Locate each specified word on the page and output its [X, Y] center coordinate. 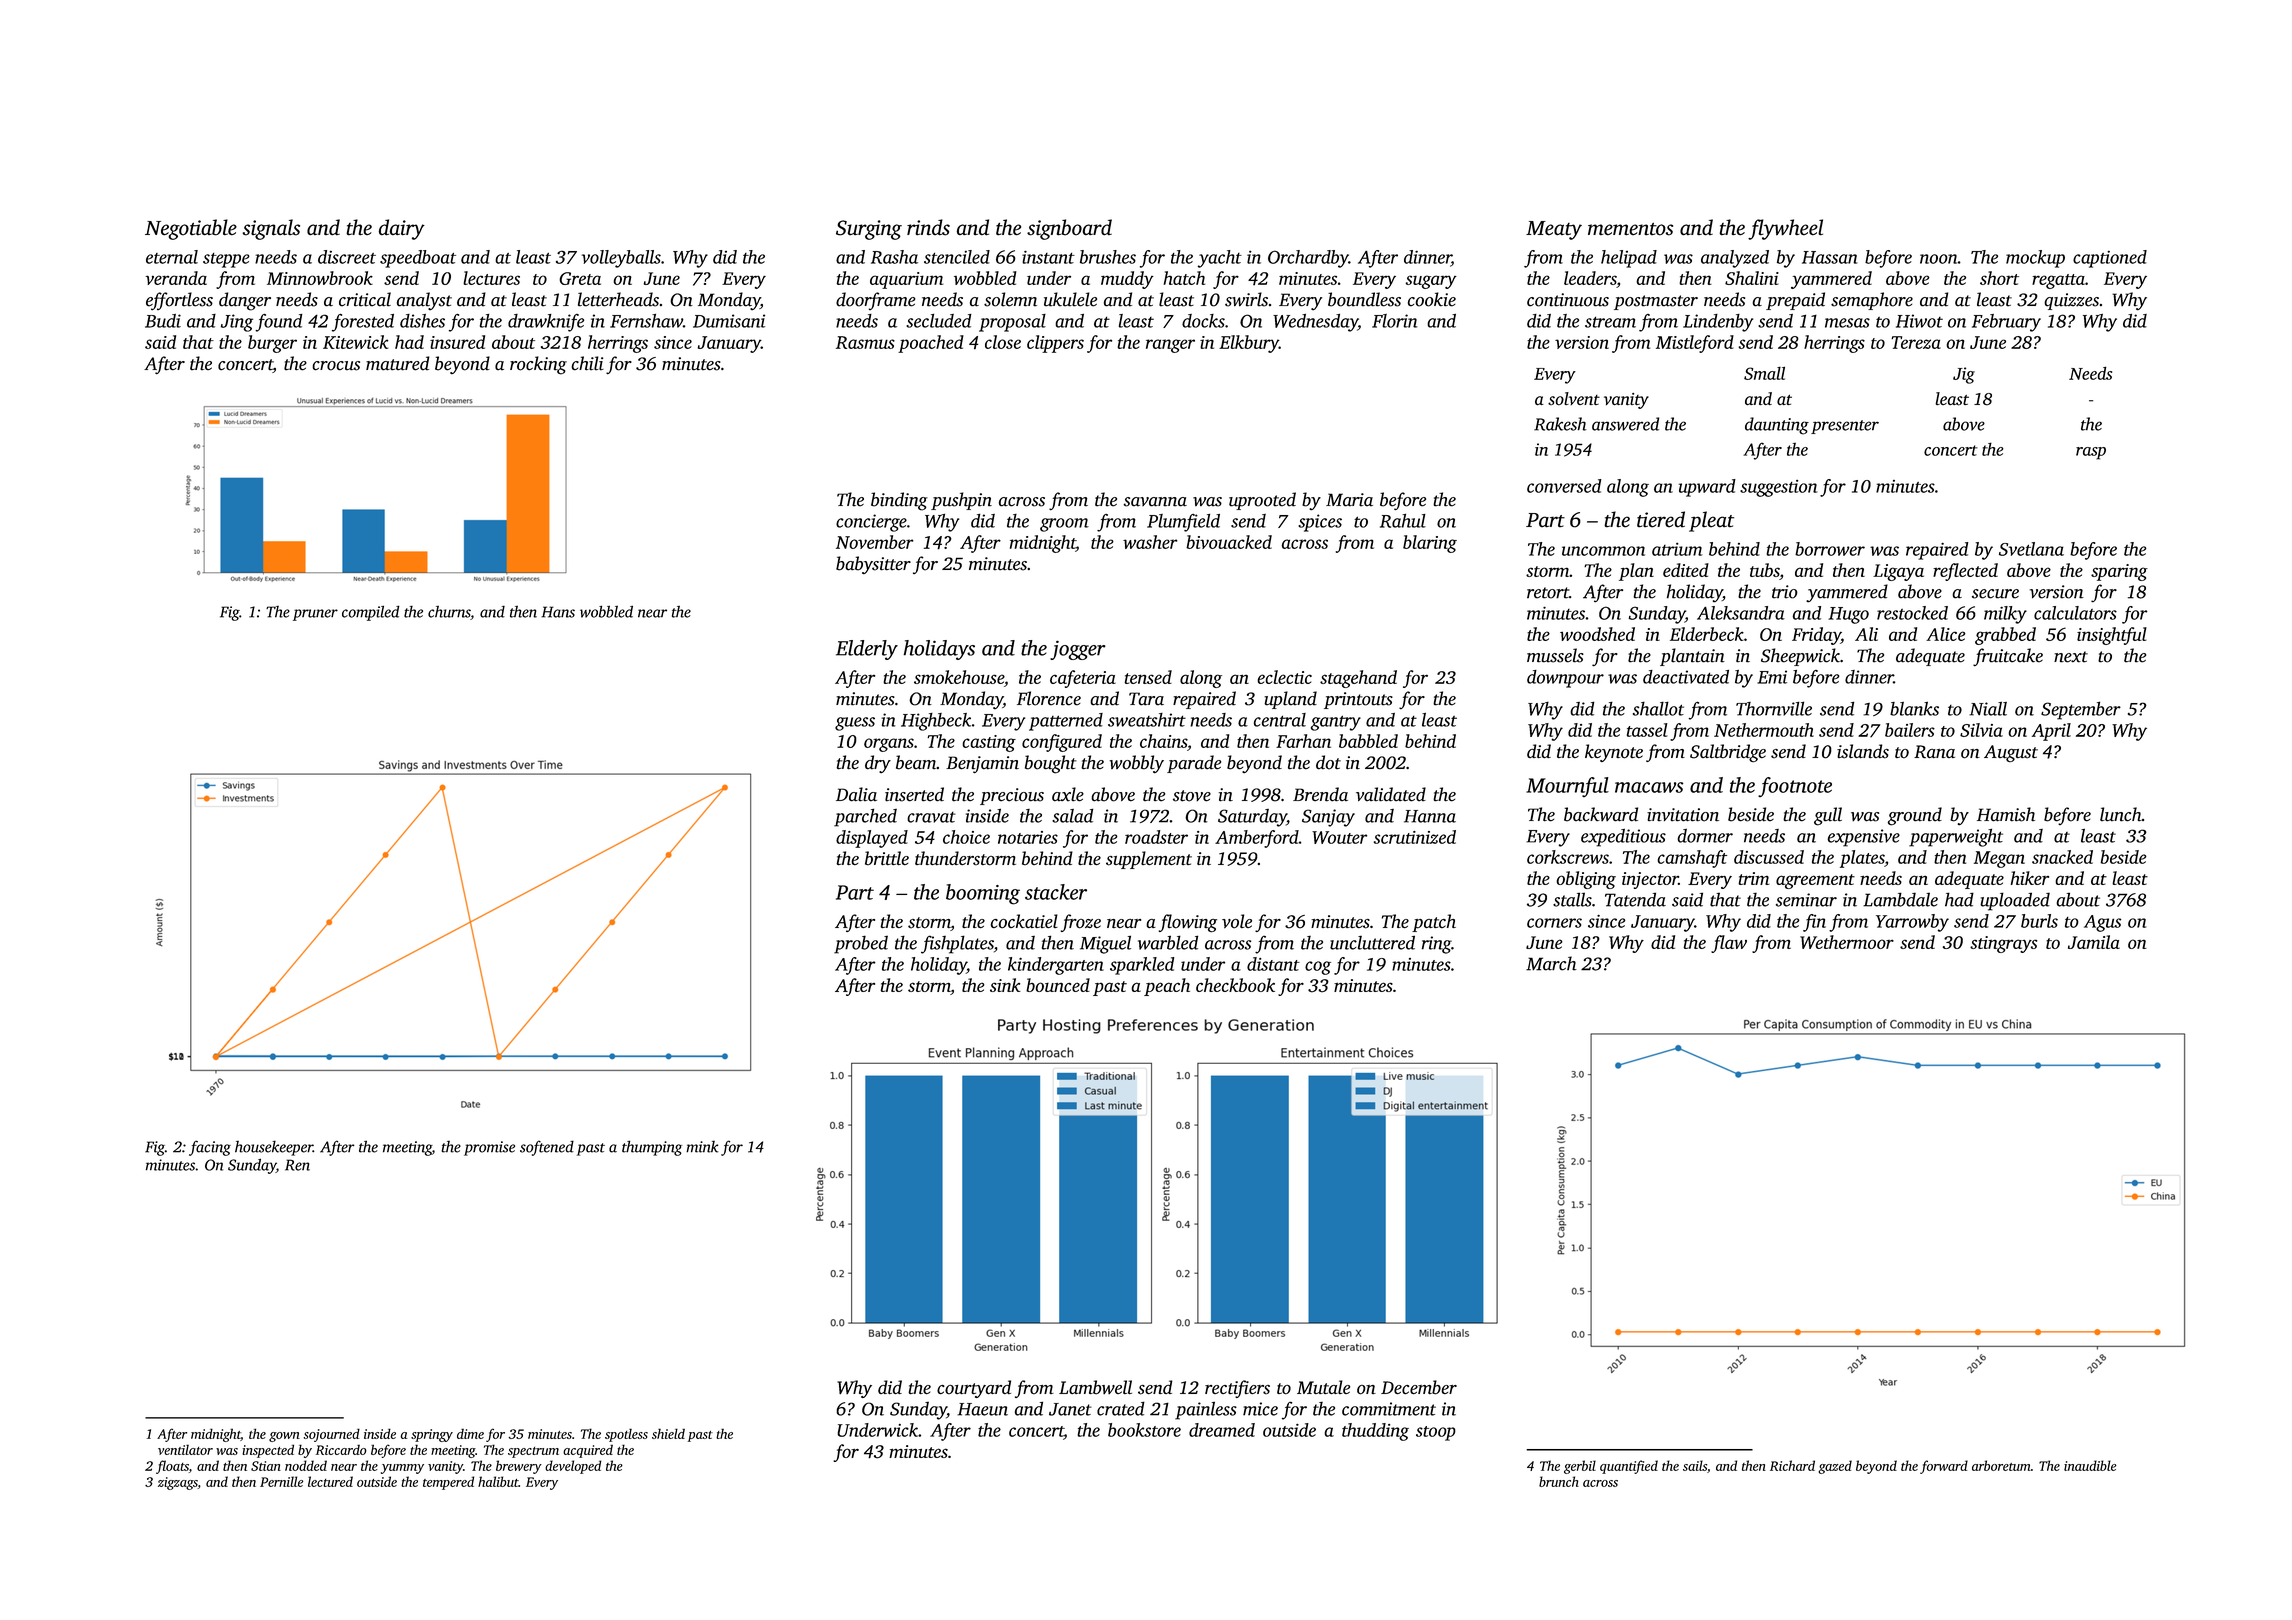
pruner [315, 615]
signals [271, 229]
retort [1548, 593]
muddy [1127, 280]
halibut [498, 1481]
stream [1610, 322]
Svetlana [2031, 549]
